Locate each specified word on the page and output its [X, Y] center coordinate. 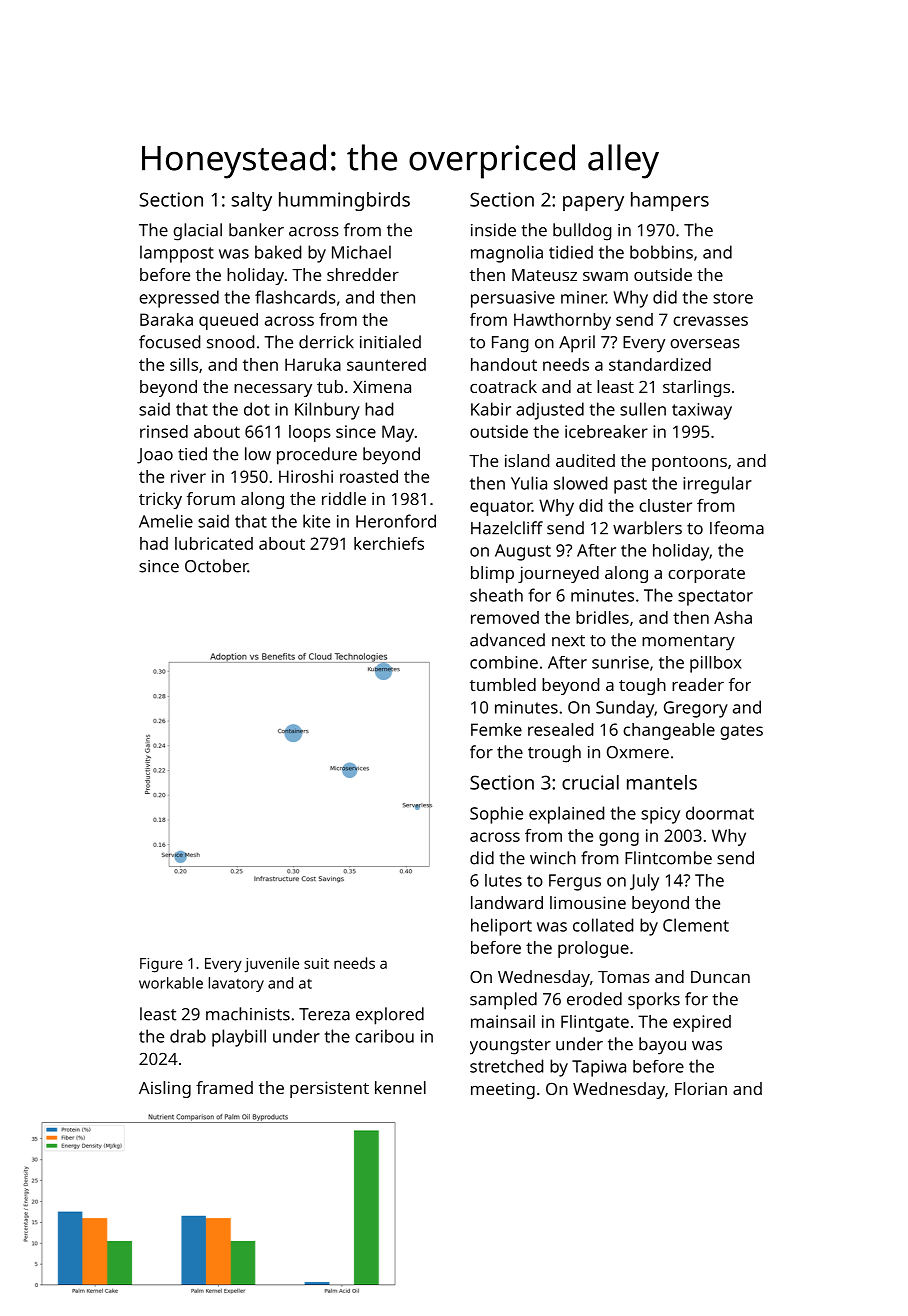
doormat [720, 813]
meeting [503, 1090]
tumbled [503, 684]
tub [330, 386]
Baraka [166, 319]
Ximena [382, 386]
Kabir [491, 409]
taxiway [702, 411]
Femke [496, 729]
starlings [696, 388]
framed [224, 1087]
